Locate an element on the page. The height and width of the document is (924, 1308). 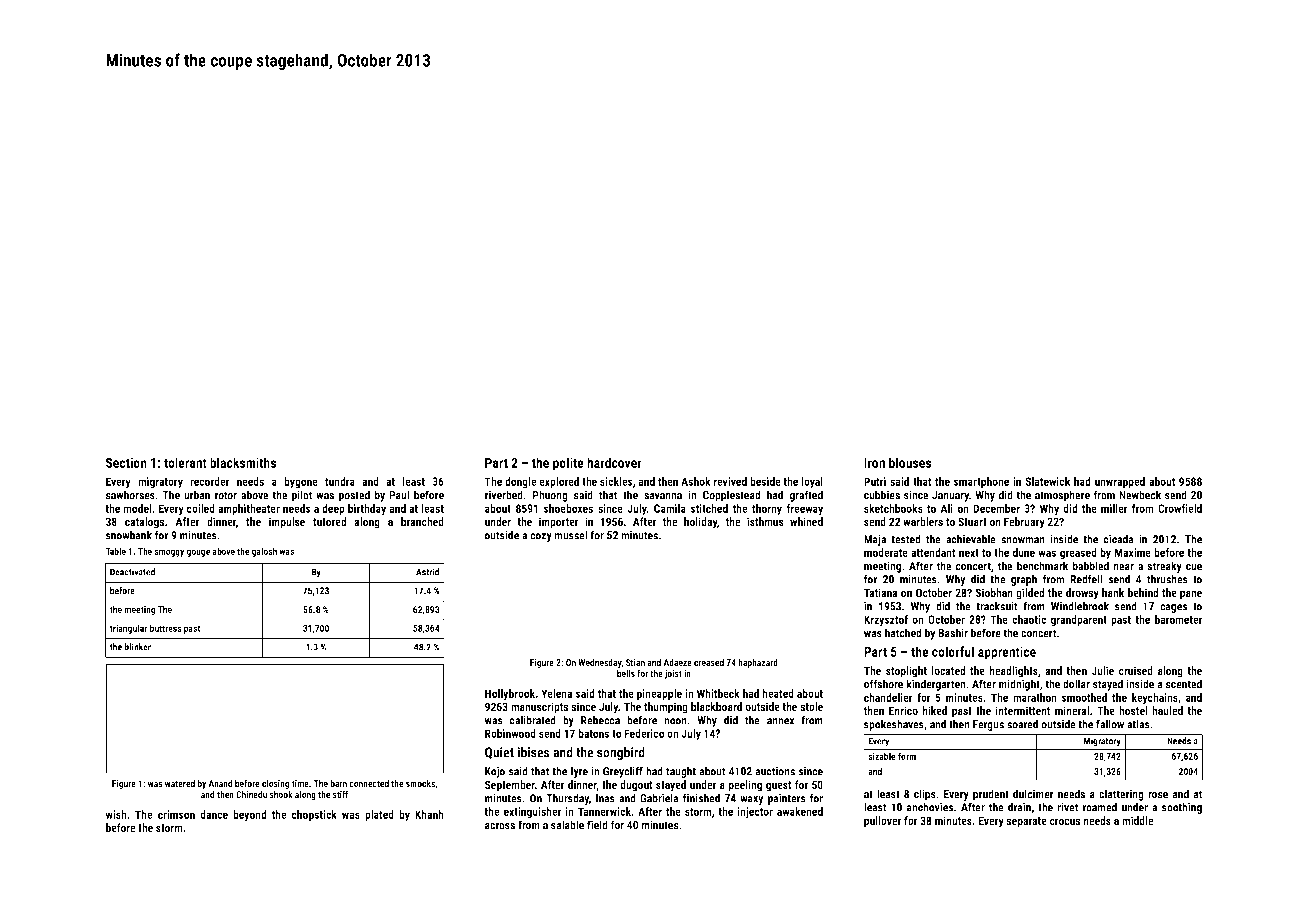
Federico is located at coordinates (645, 733).
